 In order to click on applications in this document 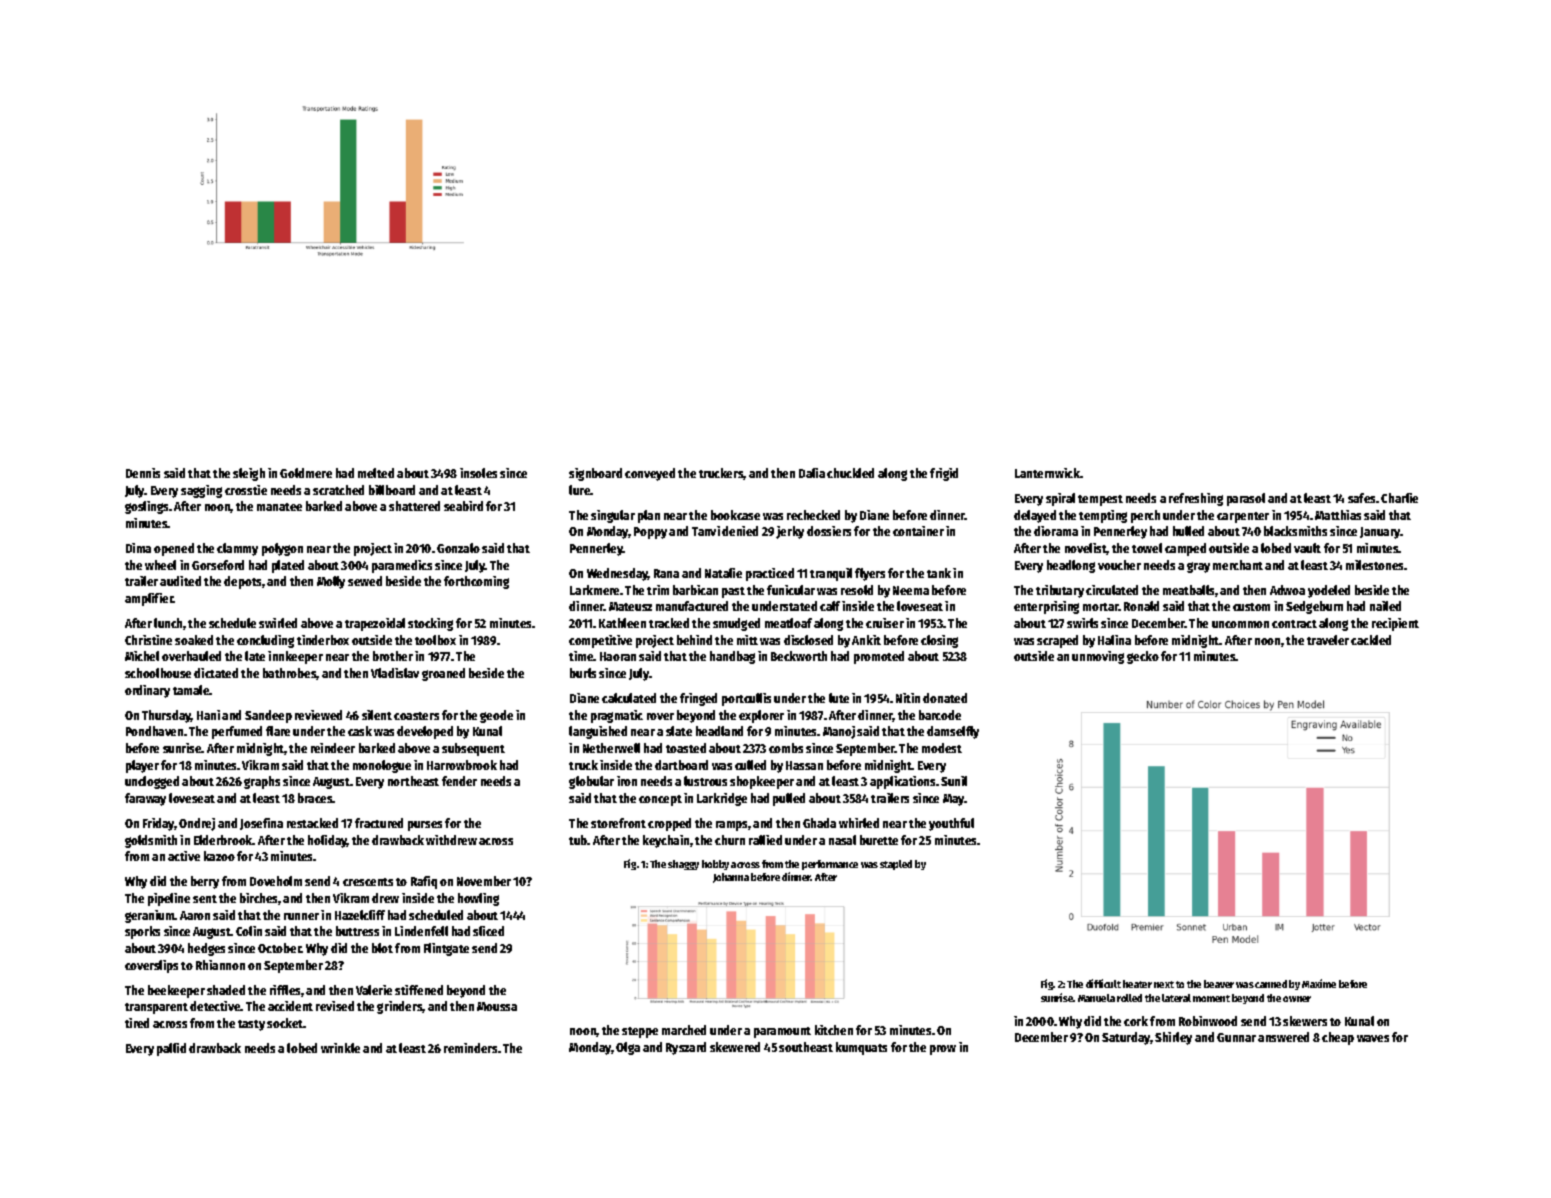, I will do `click(902, 782)`.
